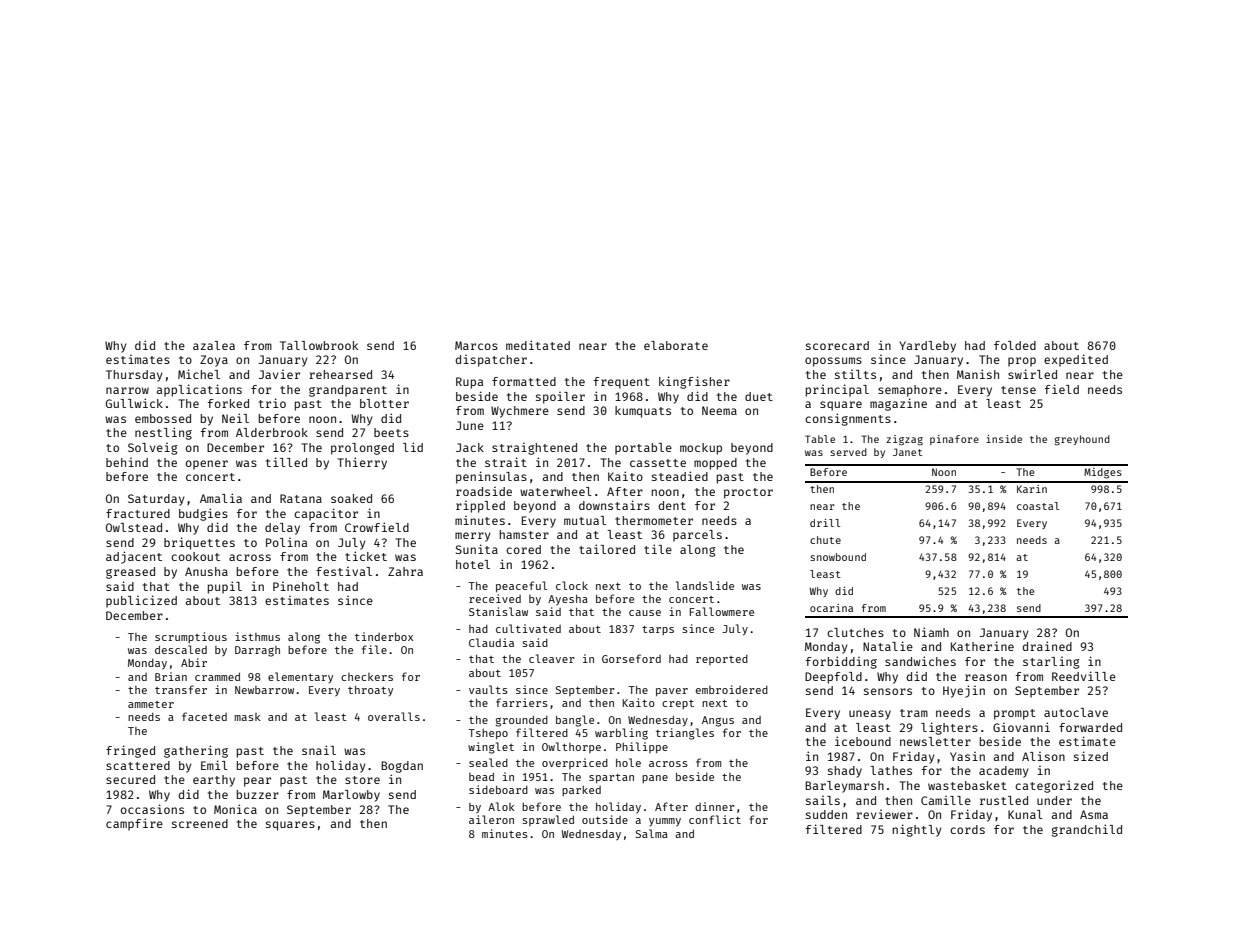 The width and height of the page is (1233, 952). Describe the element at coordinates (1082, 440) in the page. I see `greyhound` at that location.
